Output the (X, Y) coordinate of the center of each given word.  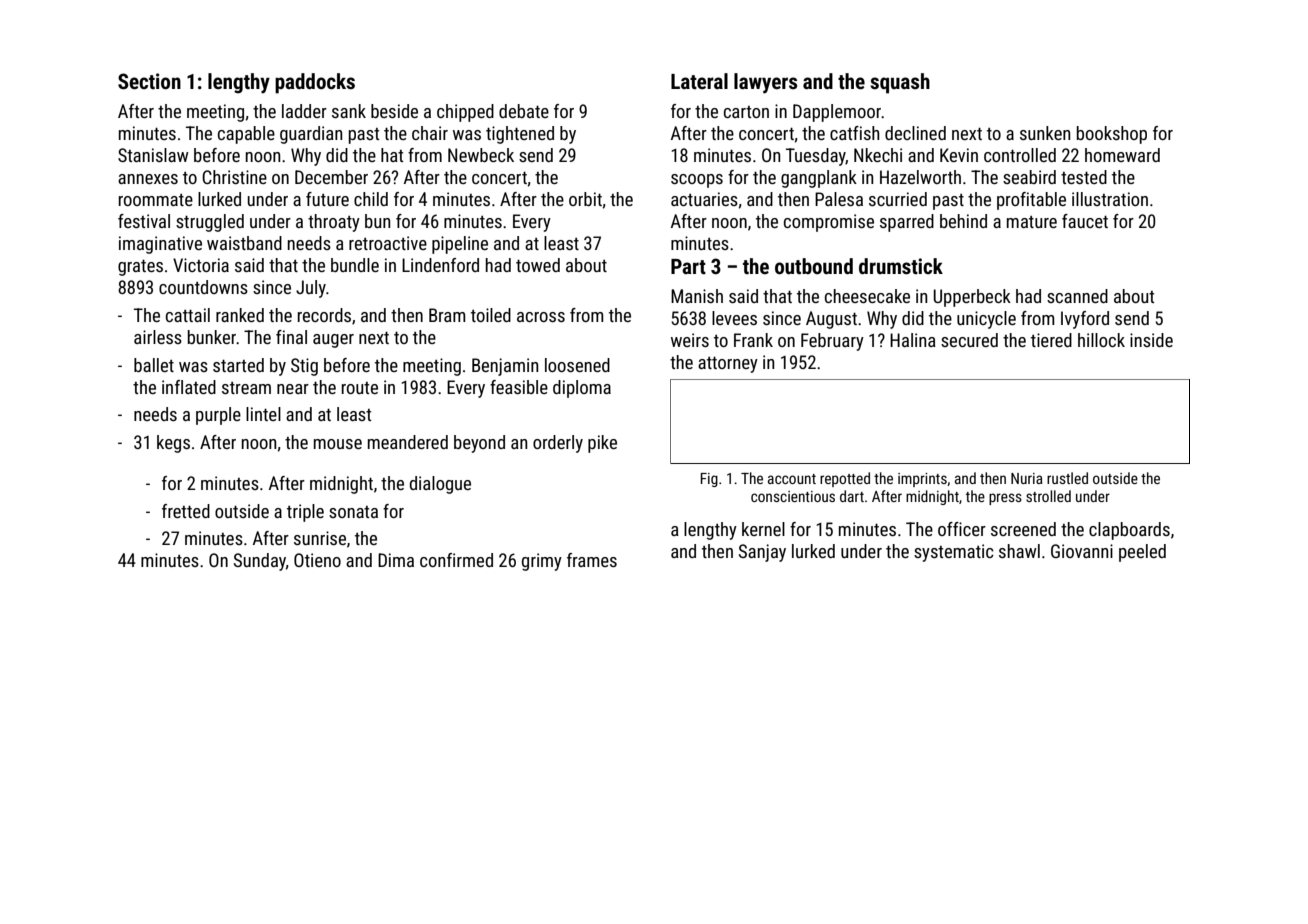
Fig (709, 480)
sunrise (320, 538)
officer (962, 529)
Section (149, 81)
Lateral (699, 81)
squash (900, 83)
